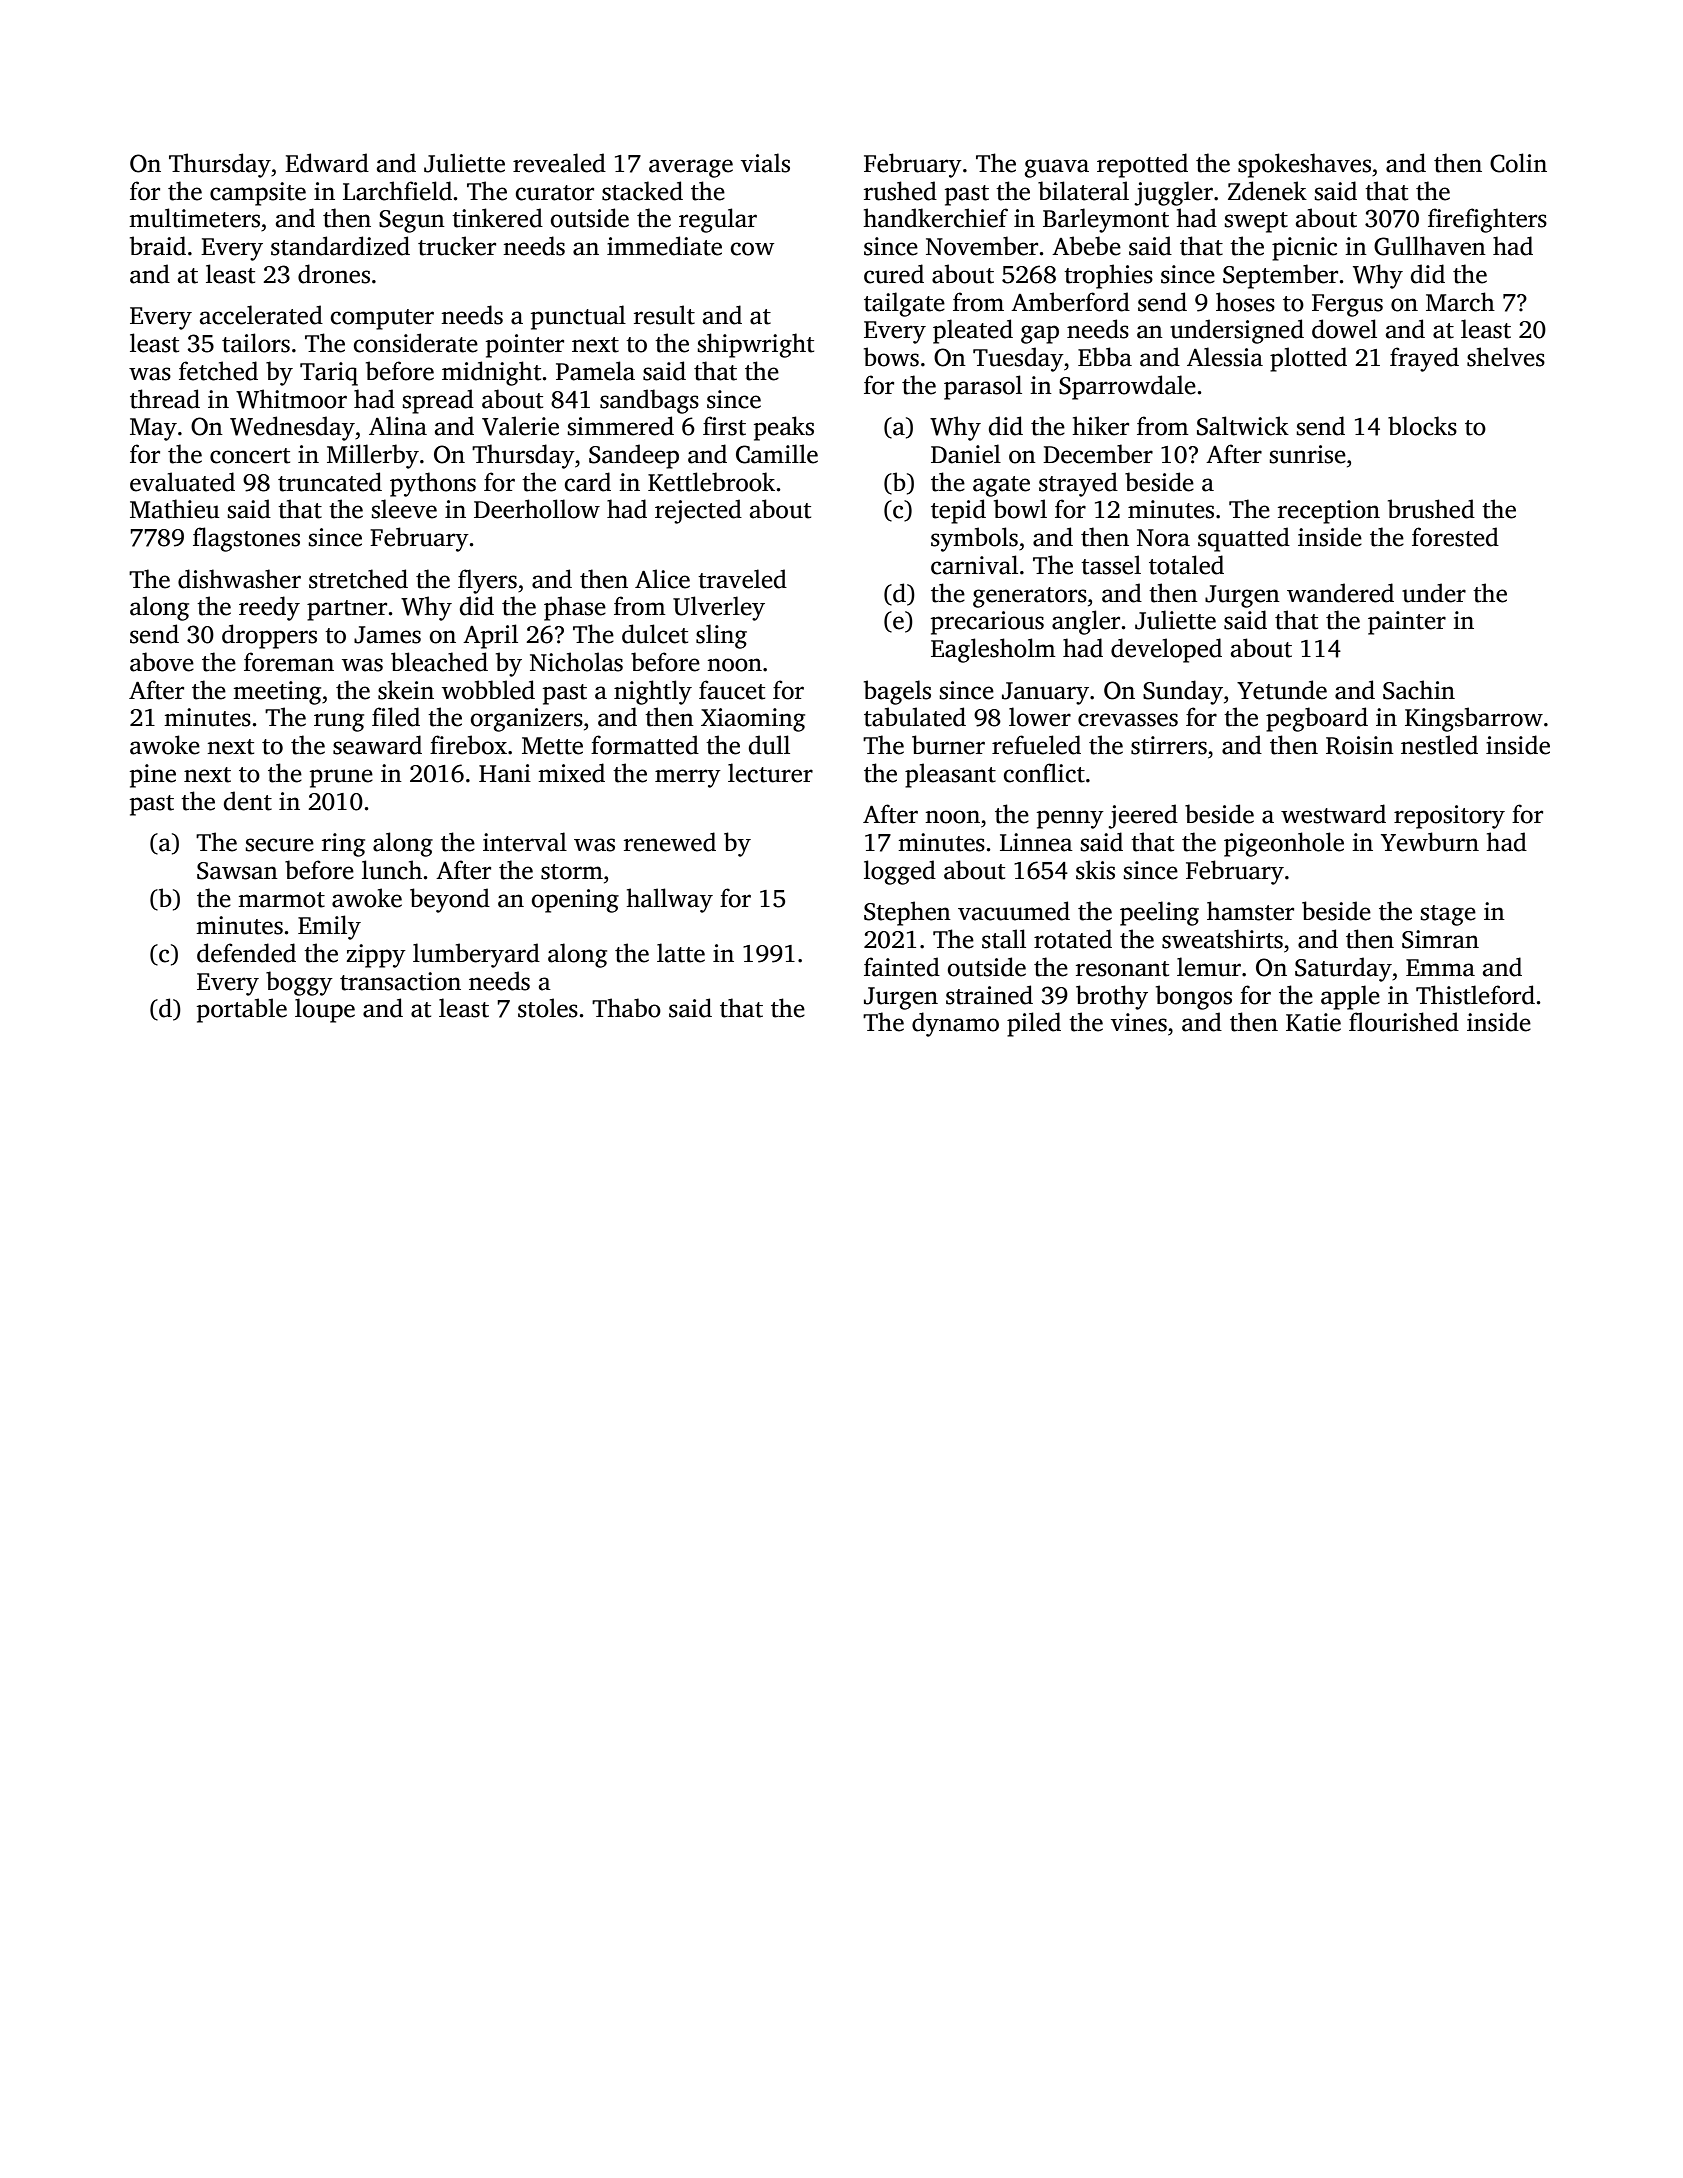 Image resolution: width=1683 pixels, height=2178 pixels. Describe the element at coordinates (765, 163) in the screenshot. I see `vials` at that location.
